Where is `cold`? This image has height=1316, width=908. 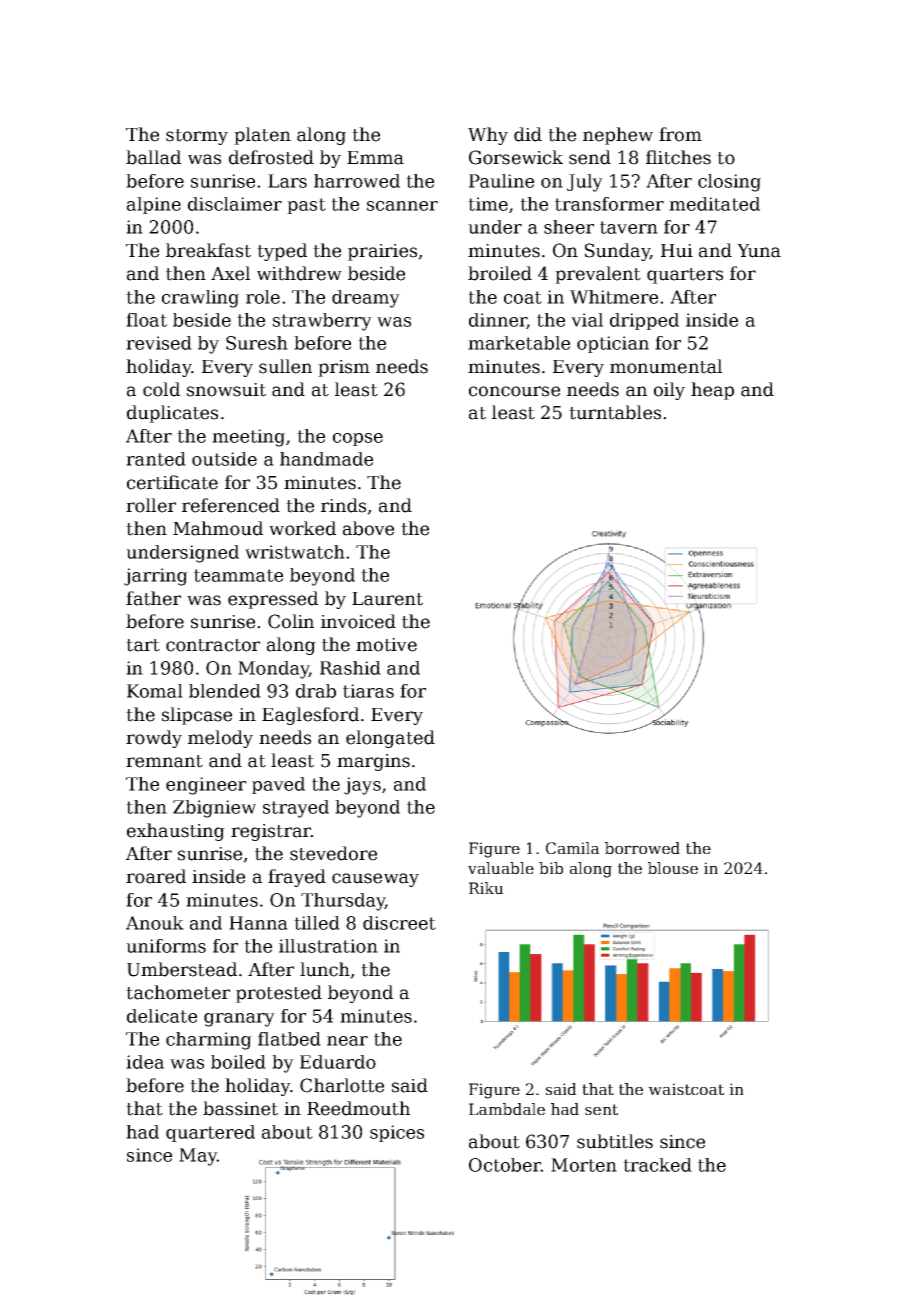
cold is located at coordinates (161, 389).
